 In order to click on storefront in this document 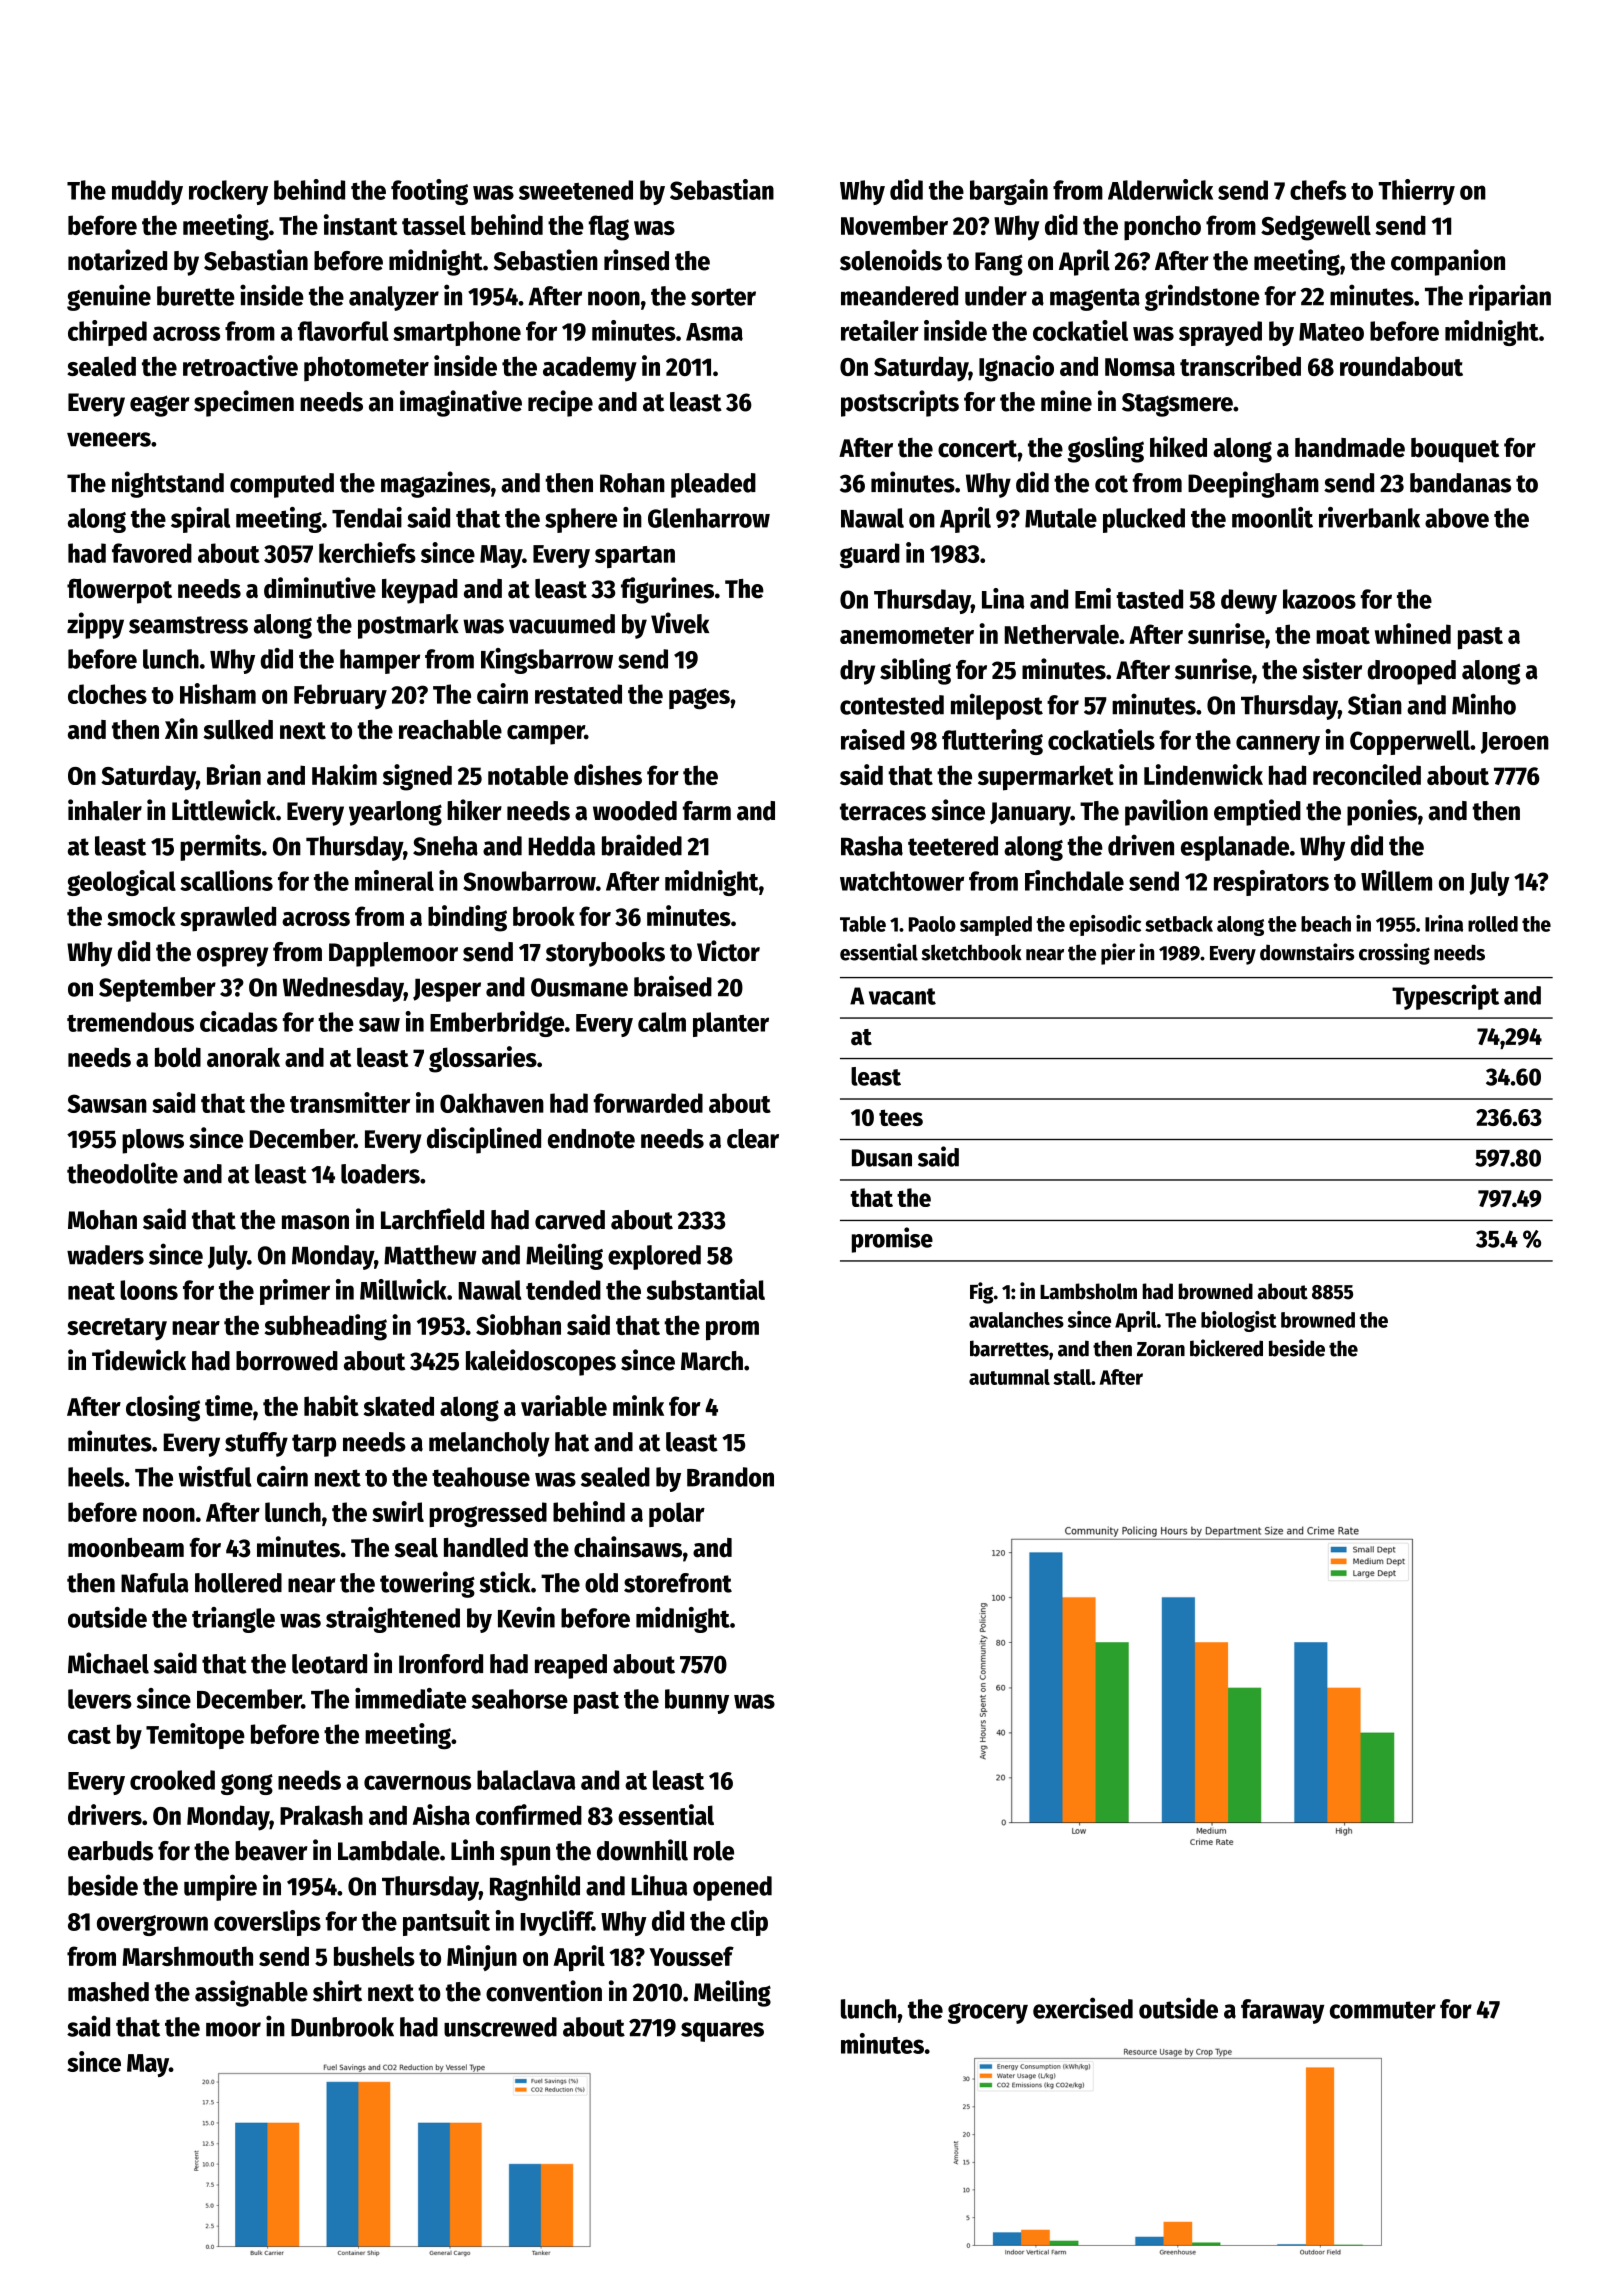, I will do `click(678, 1583)`.
